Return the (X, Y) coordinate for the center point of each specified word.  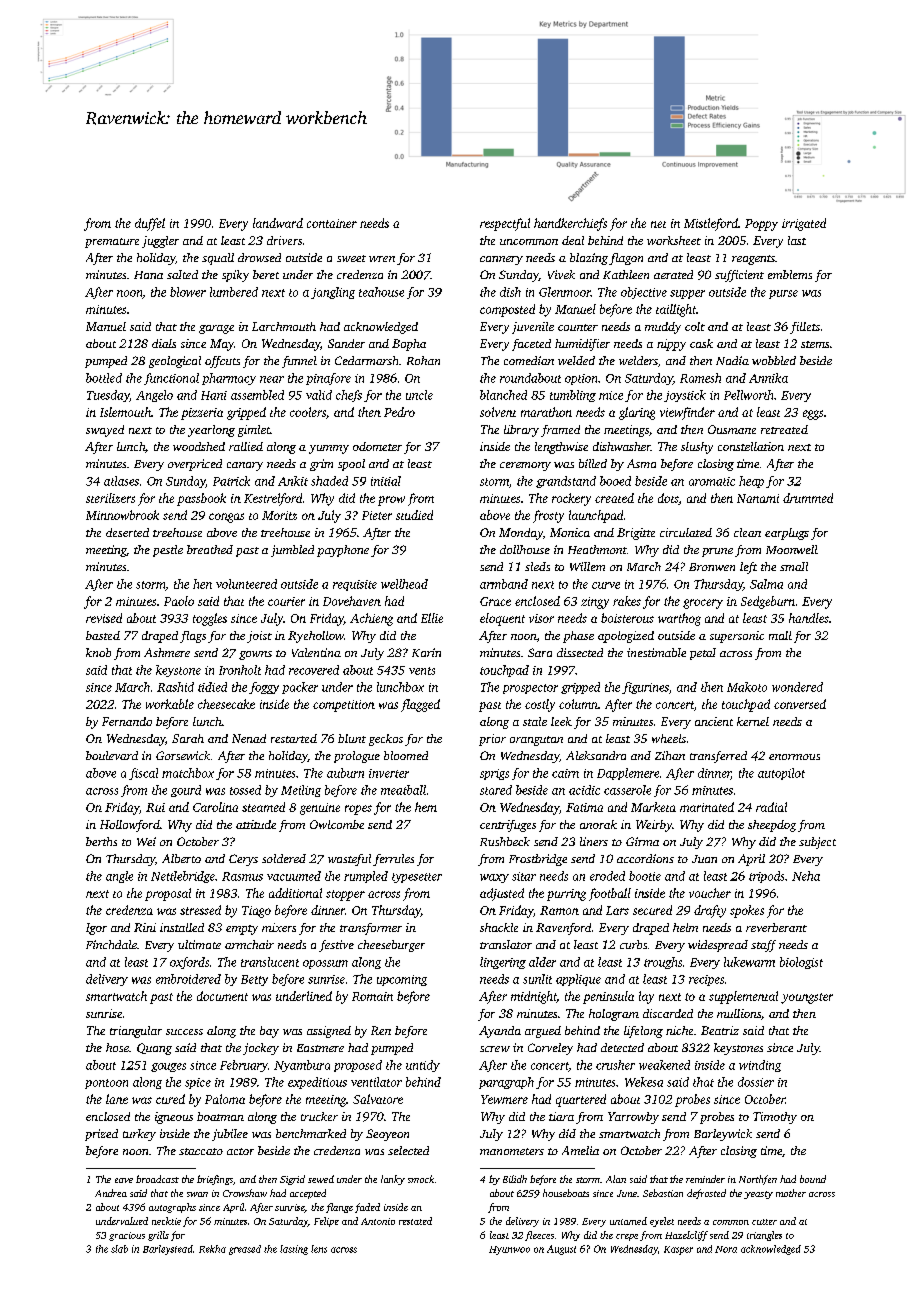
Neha (806, 876)
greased (245, 1250)
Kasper (678, 1250)
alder (542, 962)
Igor (96, 929)
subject (817, 843)
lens (319, 1249)
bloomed (406, 755)
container (332, 223)
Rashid (175, 687)
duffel (150, 224)
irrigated (804, 224)
